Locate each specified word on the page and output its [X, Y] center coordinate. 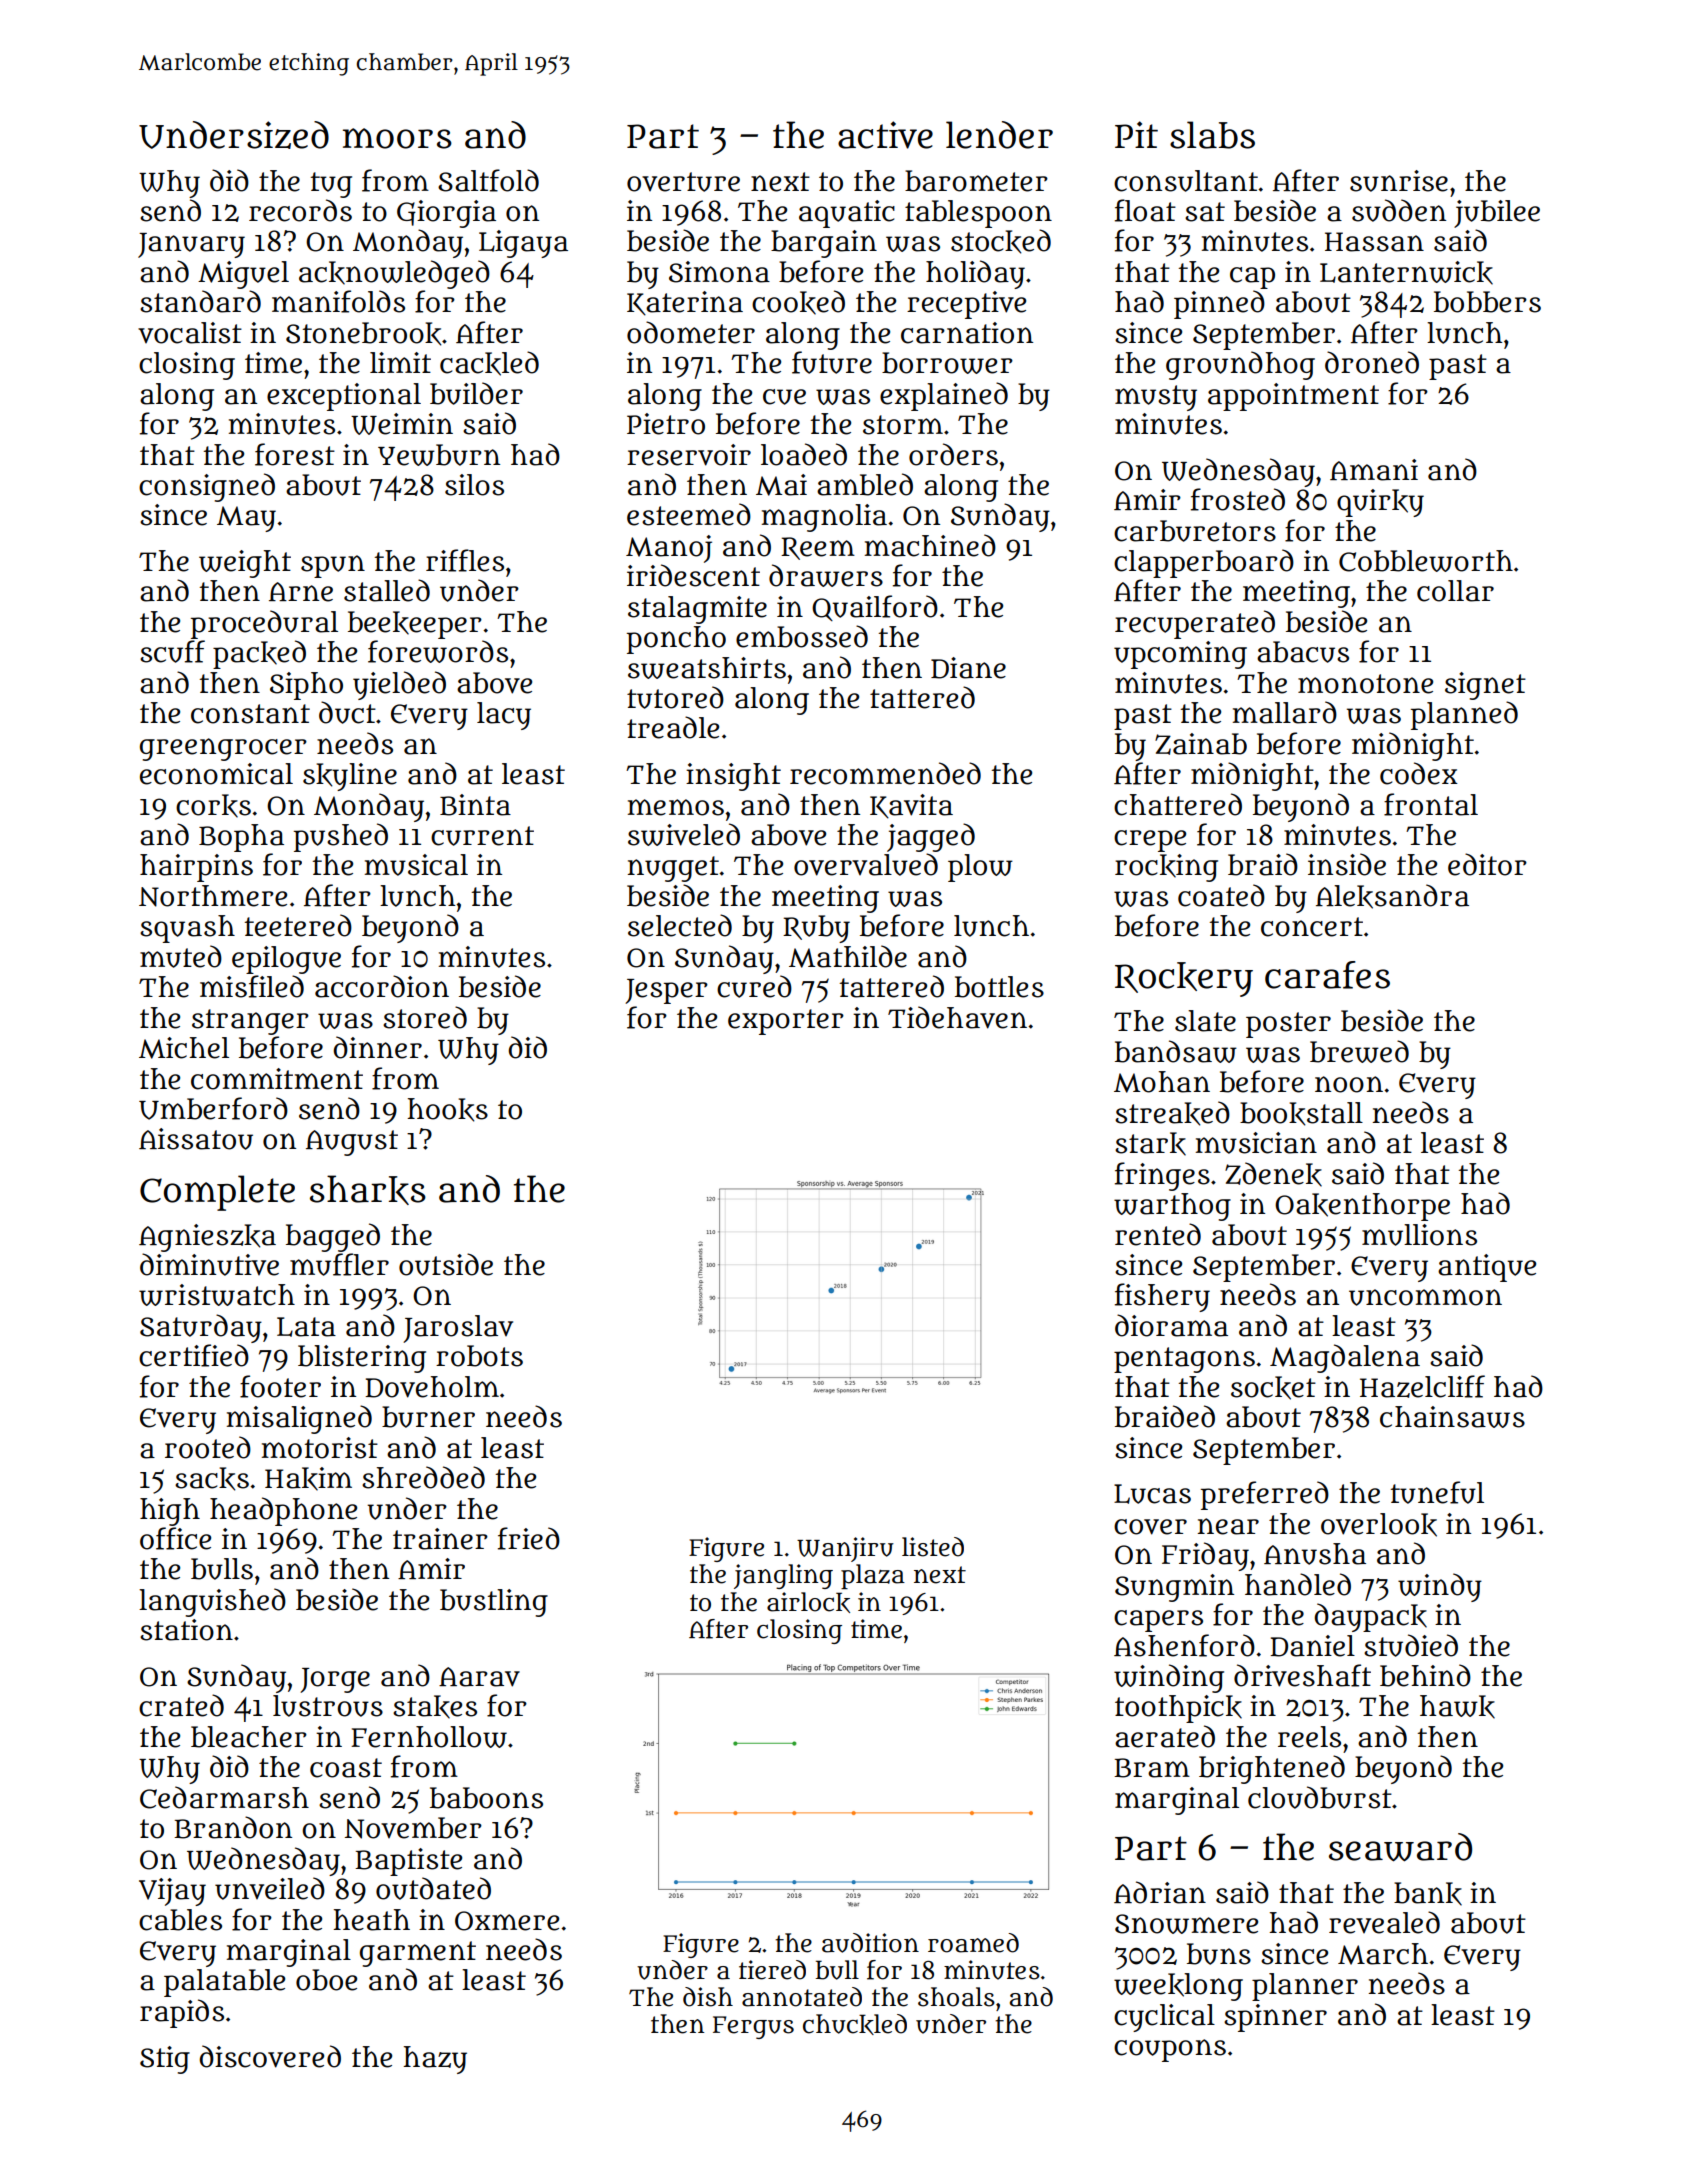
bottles [999, 987]
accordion [382, 986]
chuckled [855, 2024]
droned [1372, 362]
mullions [1419, 1235]
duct [347, 712]
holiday [975, 274]
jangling [783, 1576]
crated [181, 1705]
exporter [786, 1022]
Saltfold [488, 180]
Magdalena [1345, 1358]
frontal [1431, 804]
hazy [435, 2060]
